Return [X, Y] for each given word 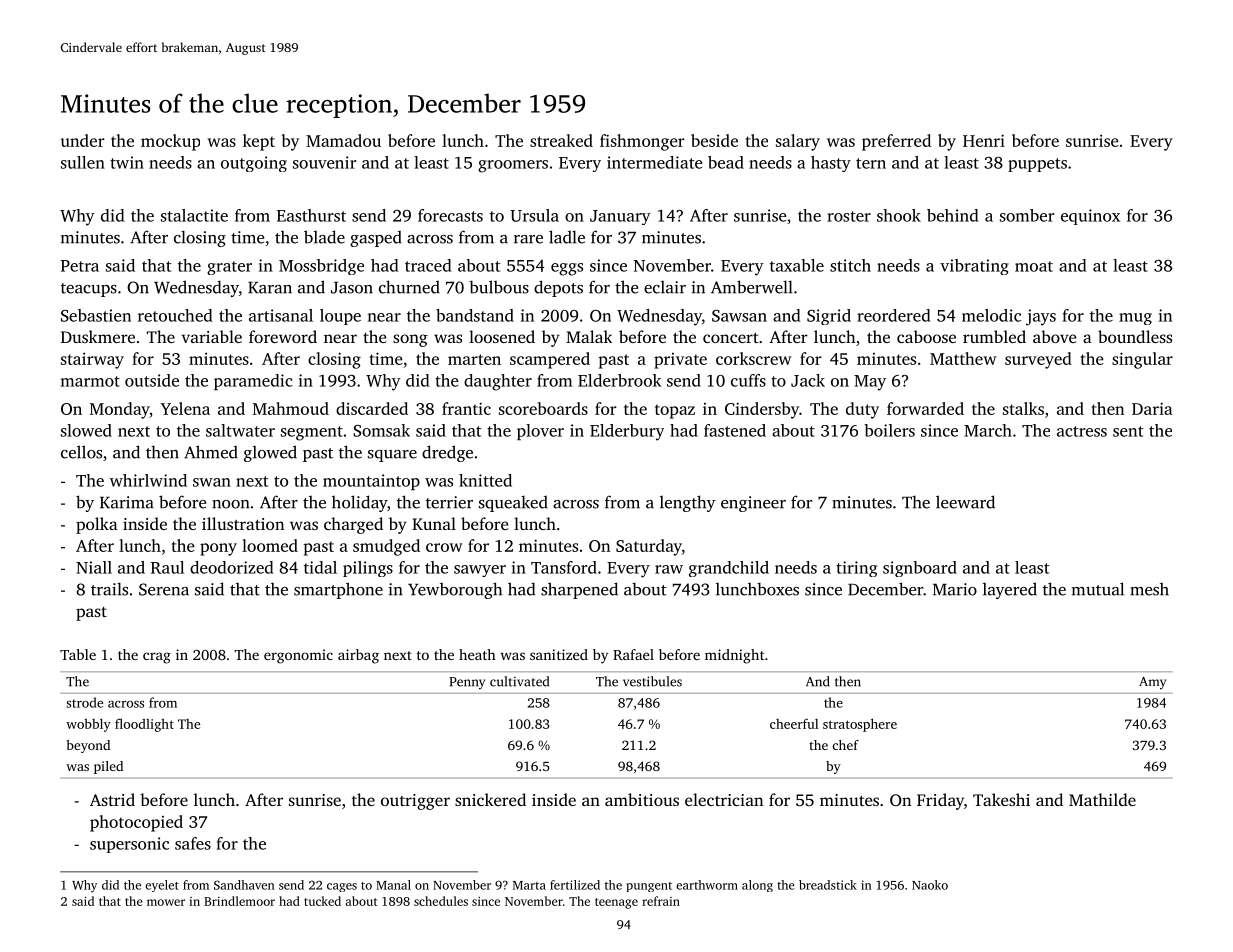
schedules [441, 901]
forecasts [450, 215]
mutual [1098, 589]
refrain [661, 901]
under [83, 140]
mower [166, 902]
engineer [753, 504]
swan [212, 482]
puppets [1037, 165]
